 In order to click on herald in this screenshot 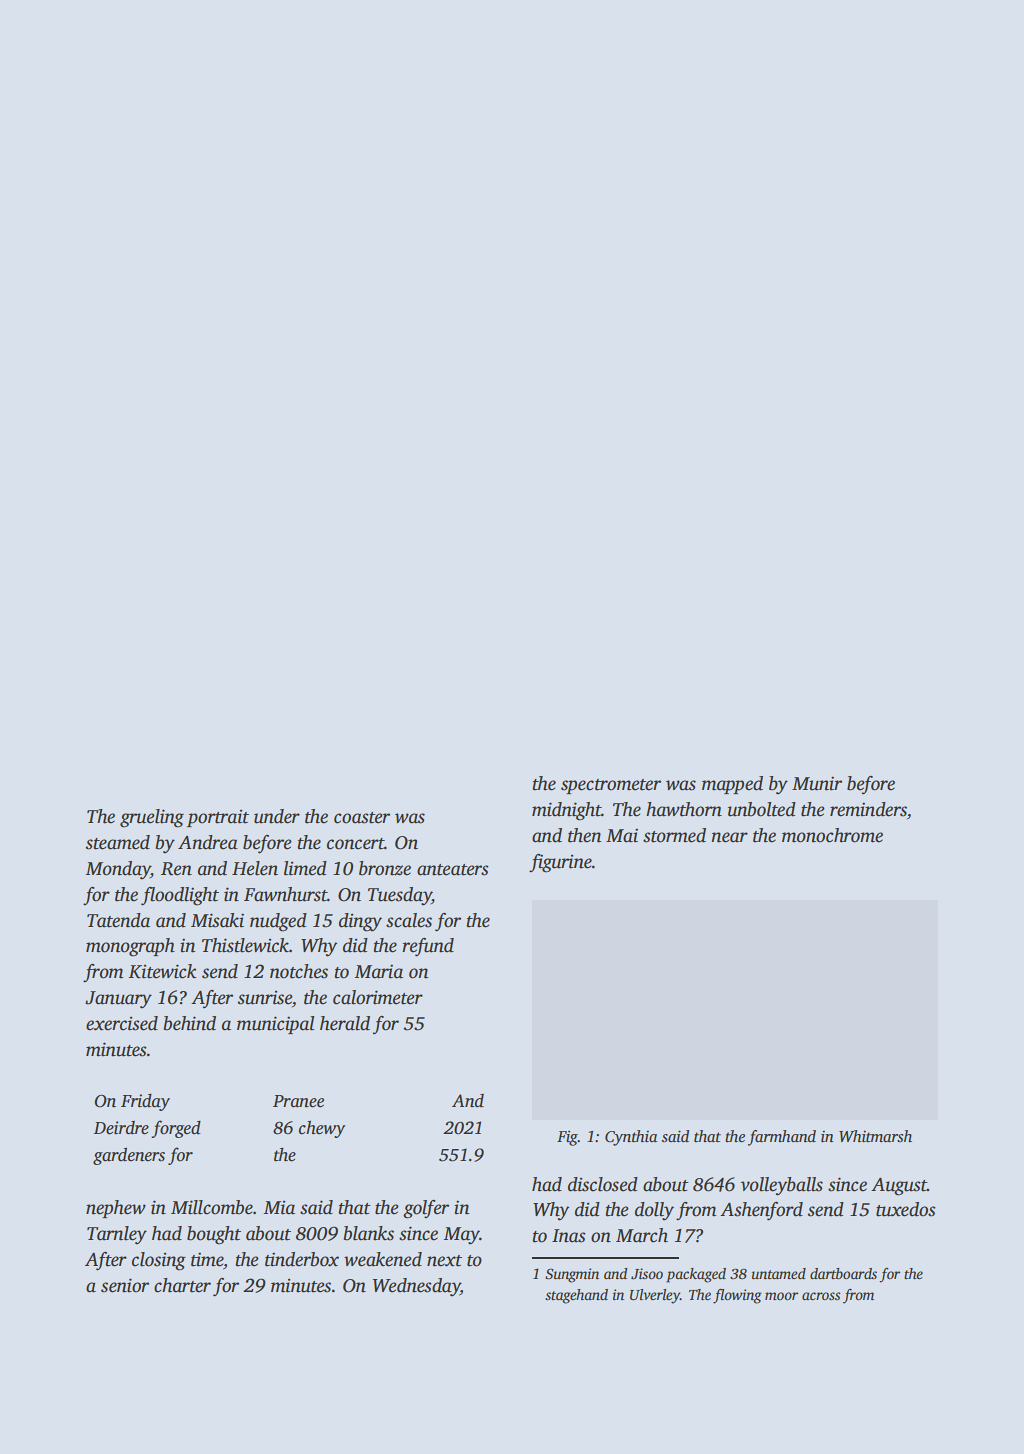, I will do `click(345, 1023)`.
